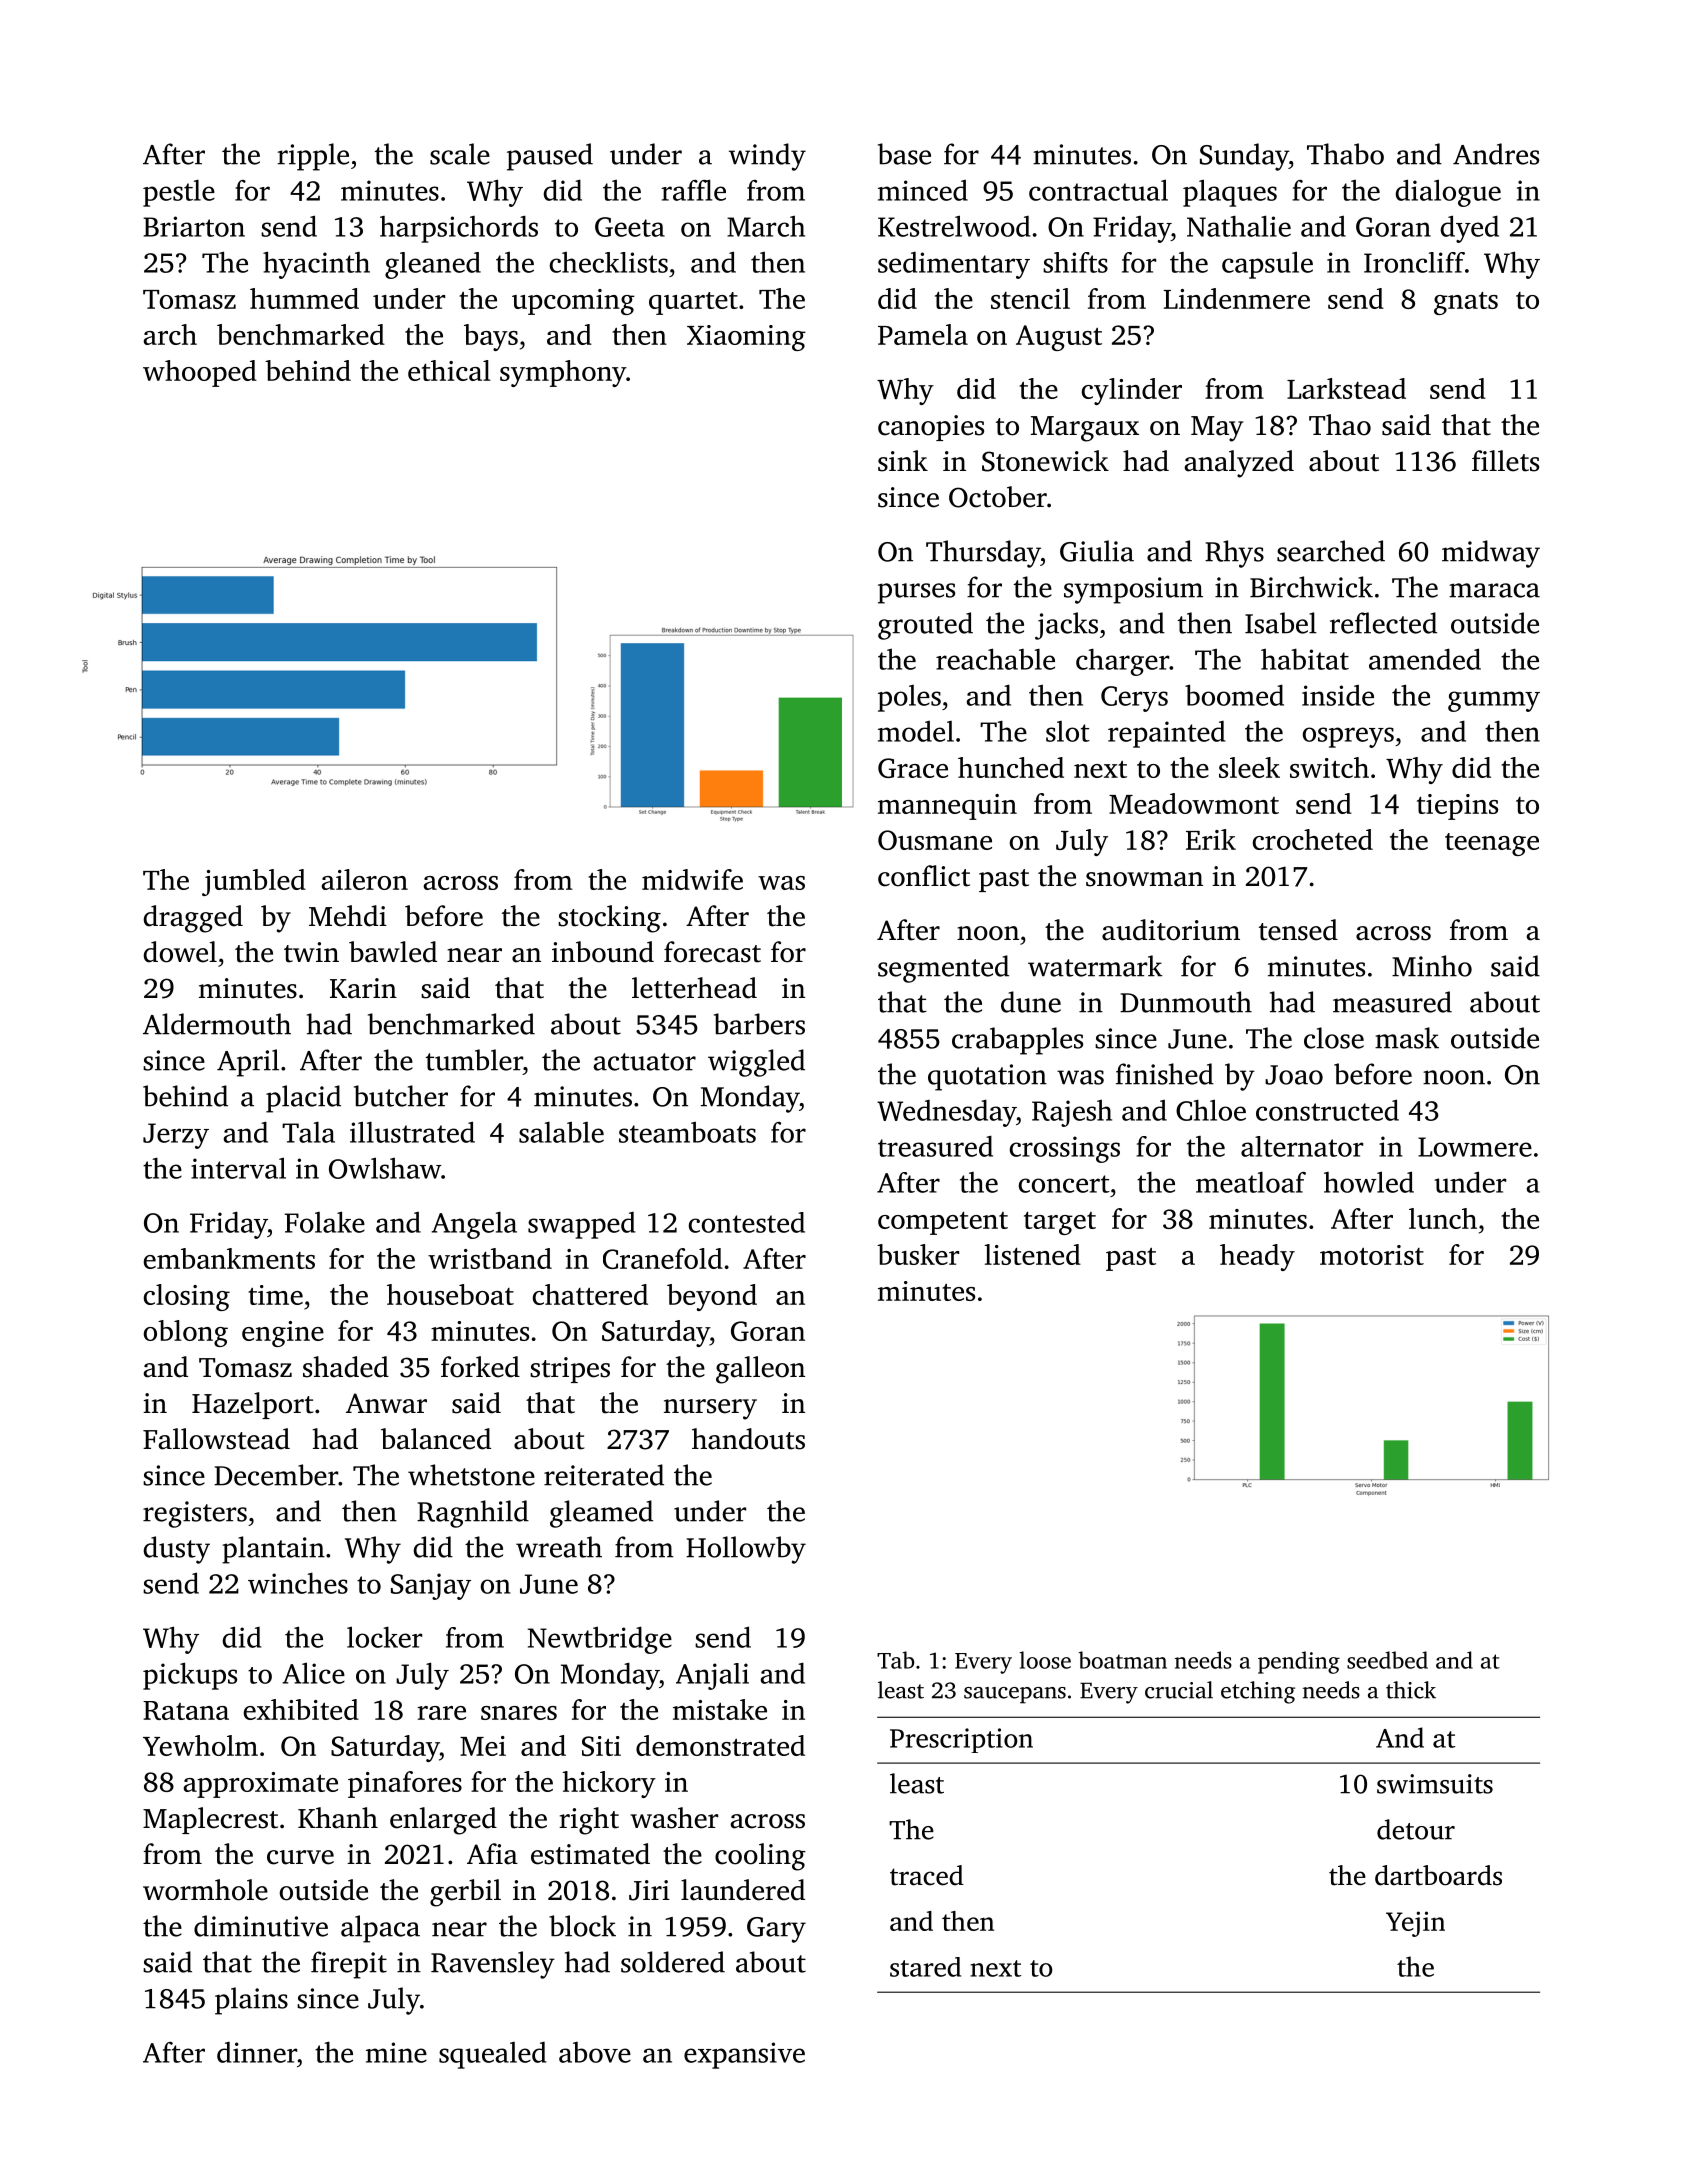 The width and height of the image is (1683, 2178). What do you see at coordinates (1415, 1924) in the image?
I see `Yejin` at bounding box center [1415, 1924].
